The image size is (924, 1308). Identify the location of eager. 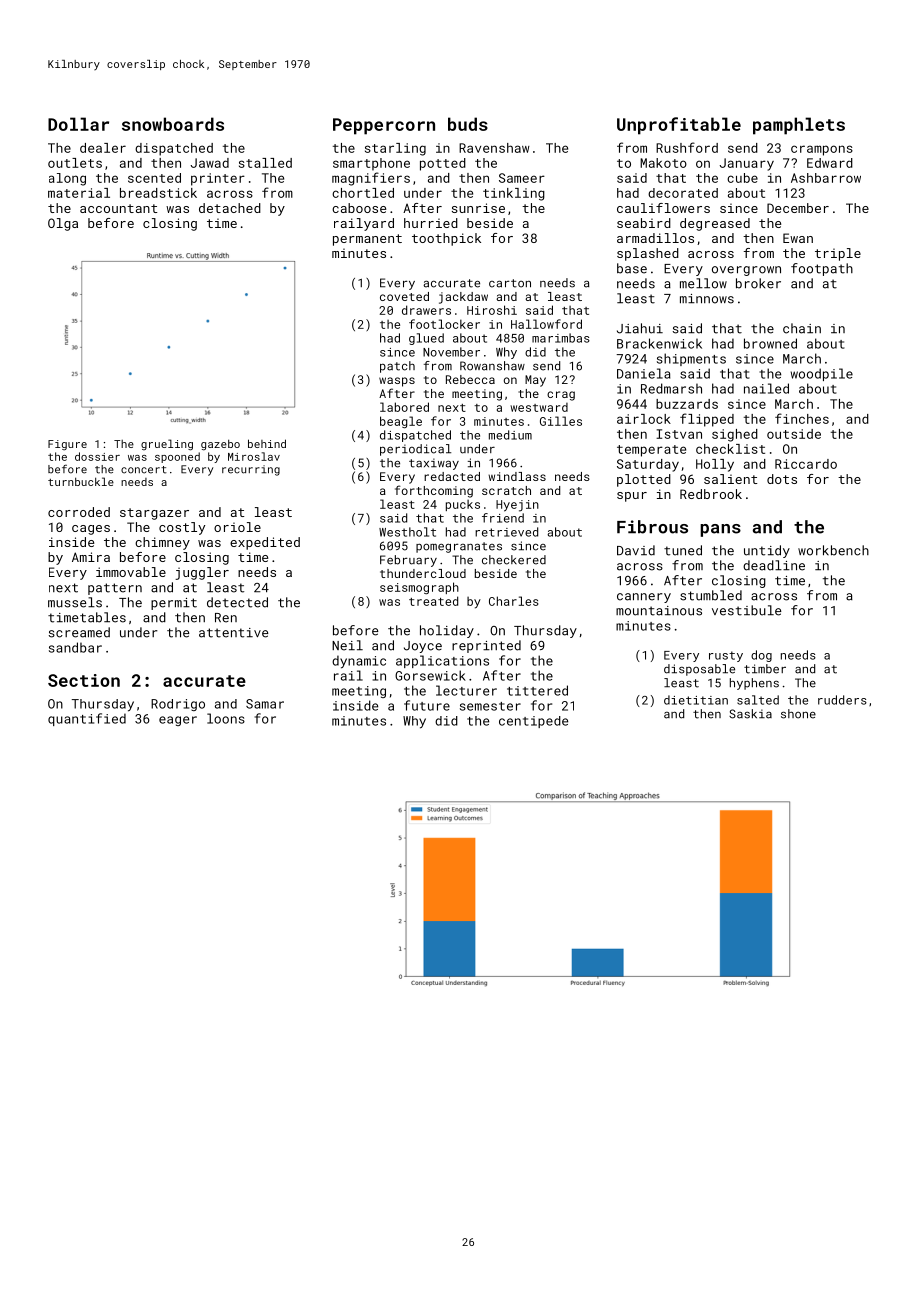
(178, 721).
